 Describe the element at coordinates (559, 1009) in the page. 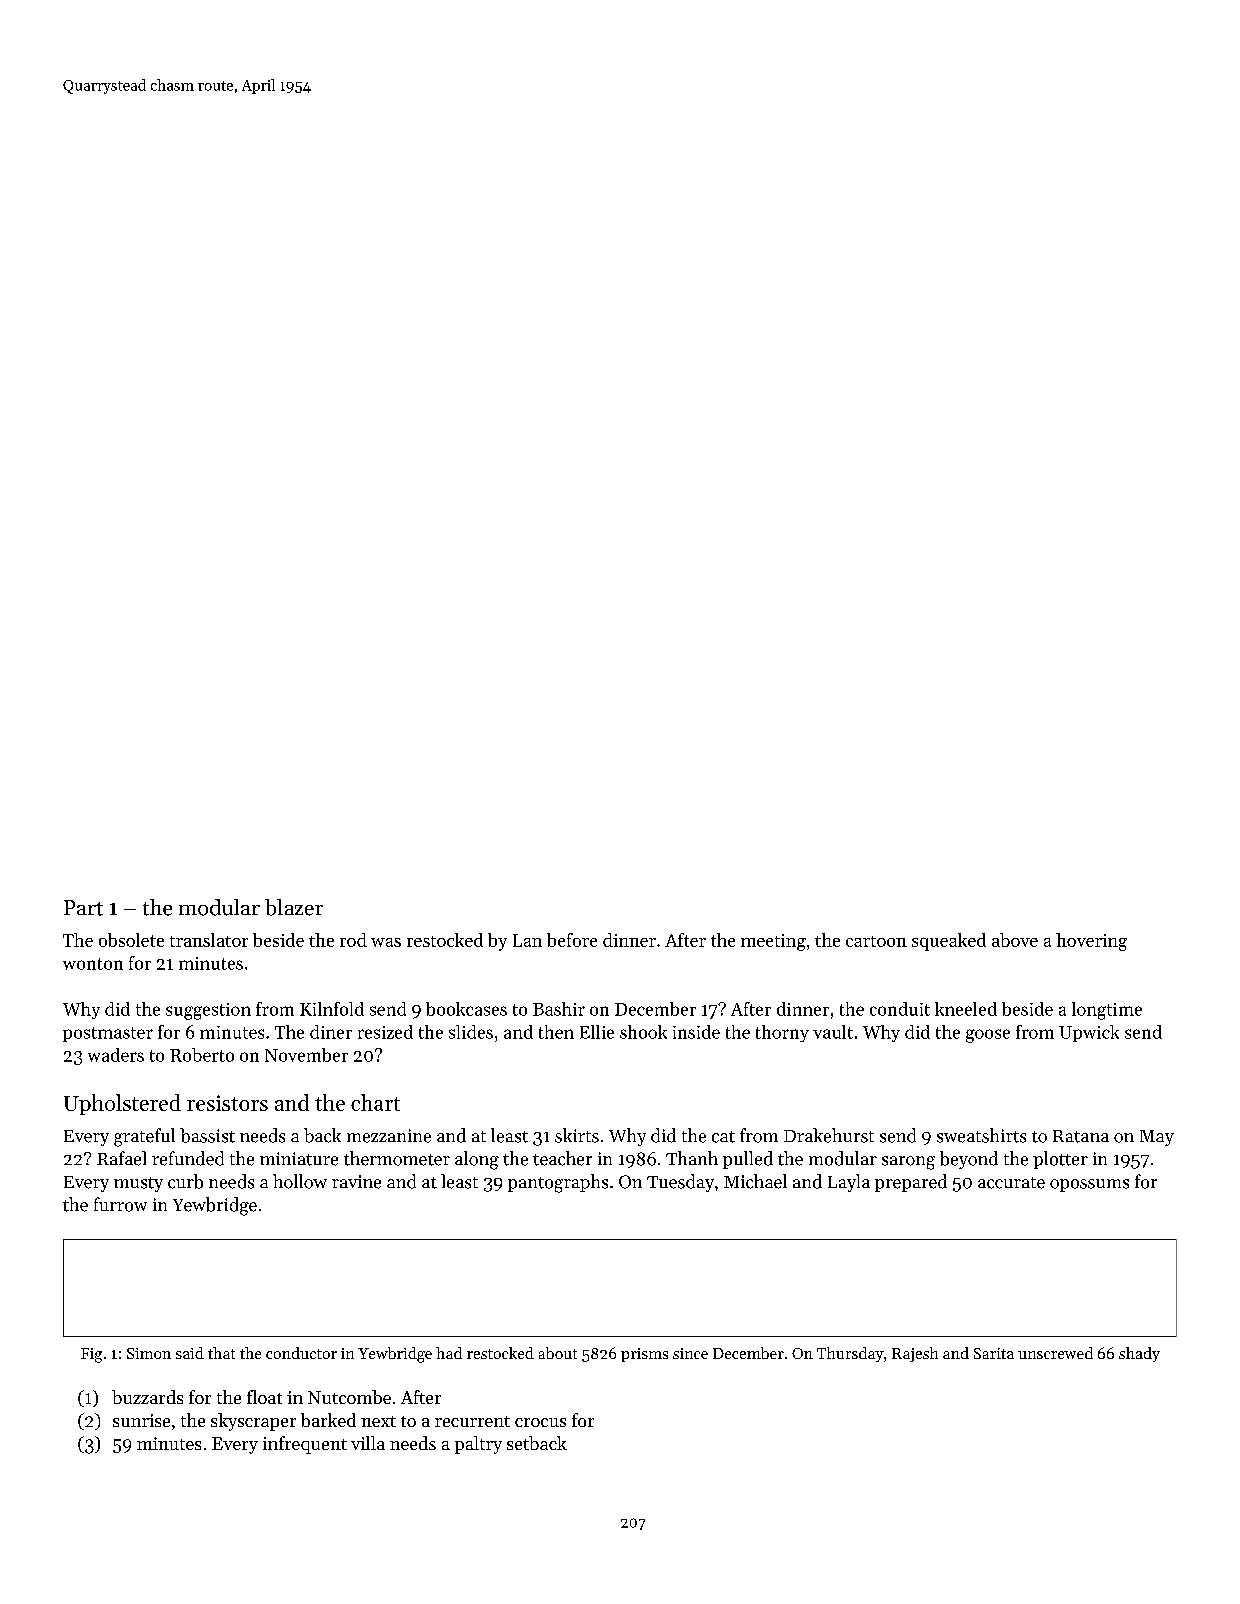

I see `Bashir` at that location.
